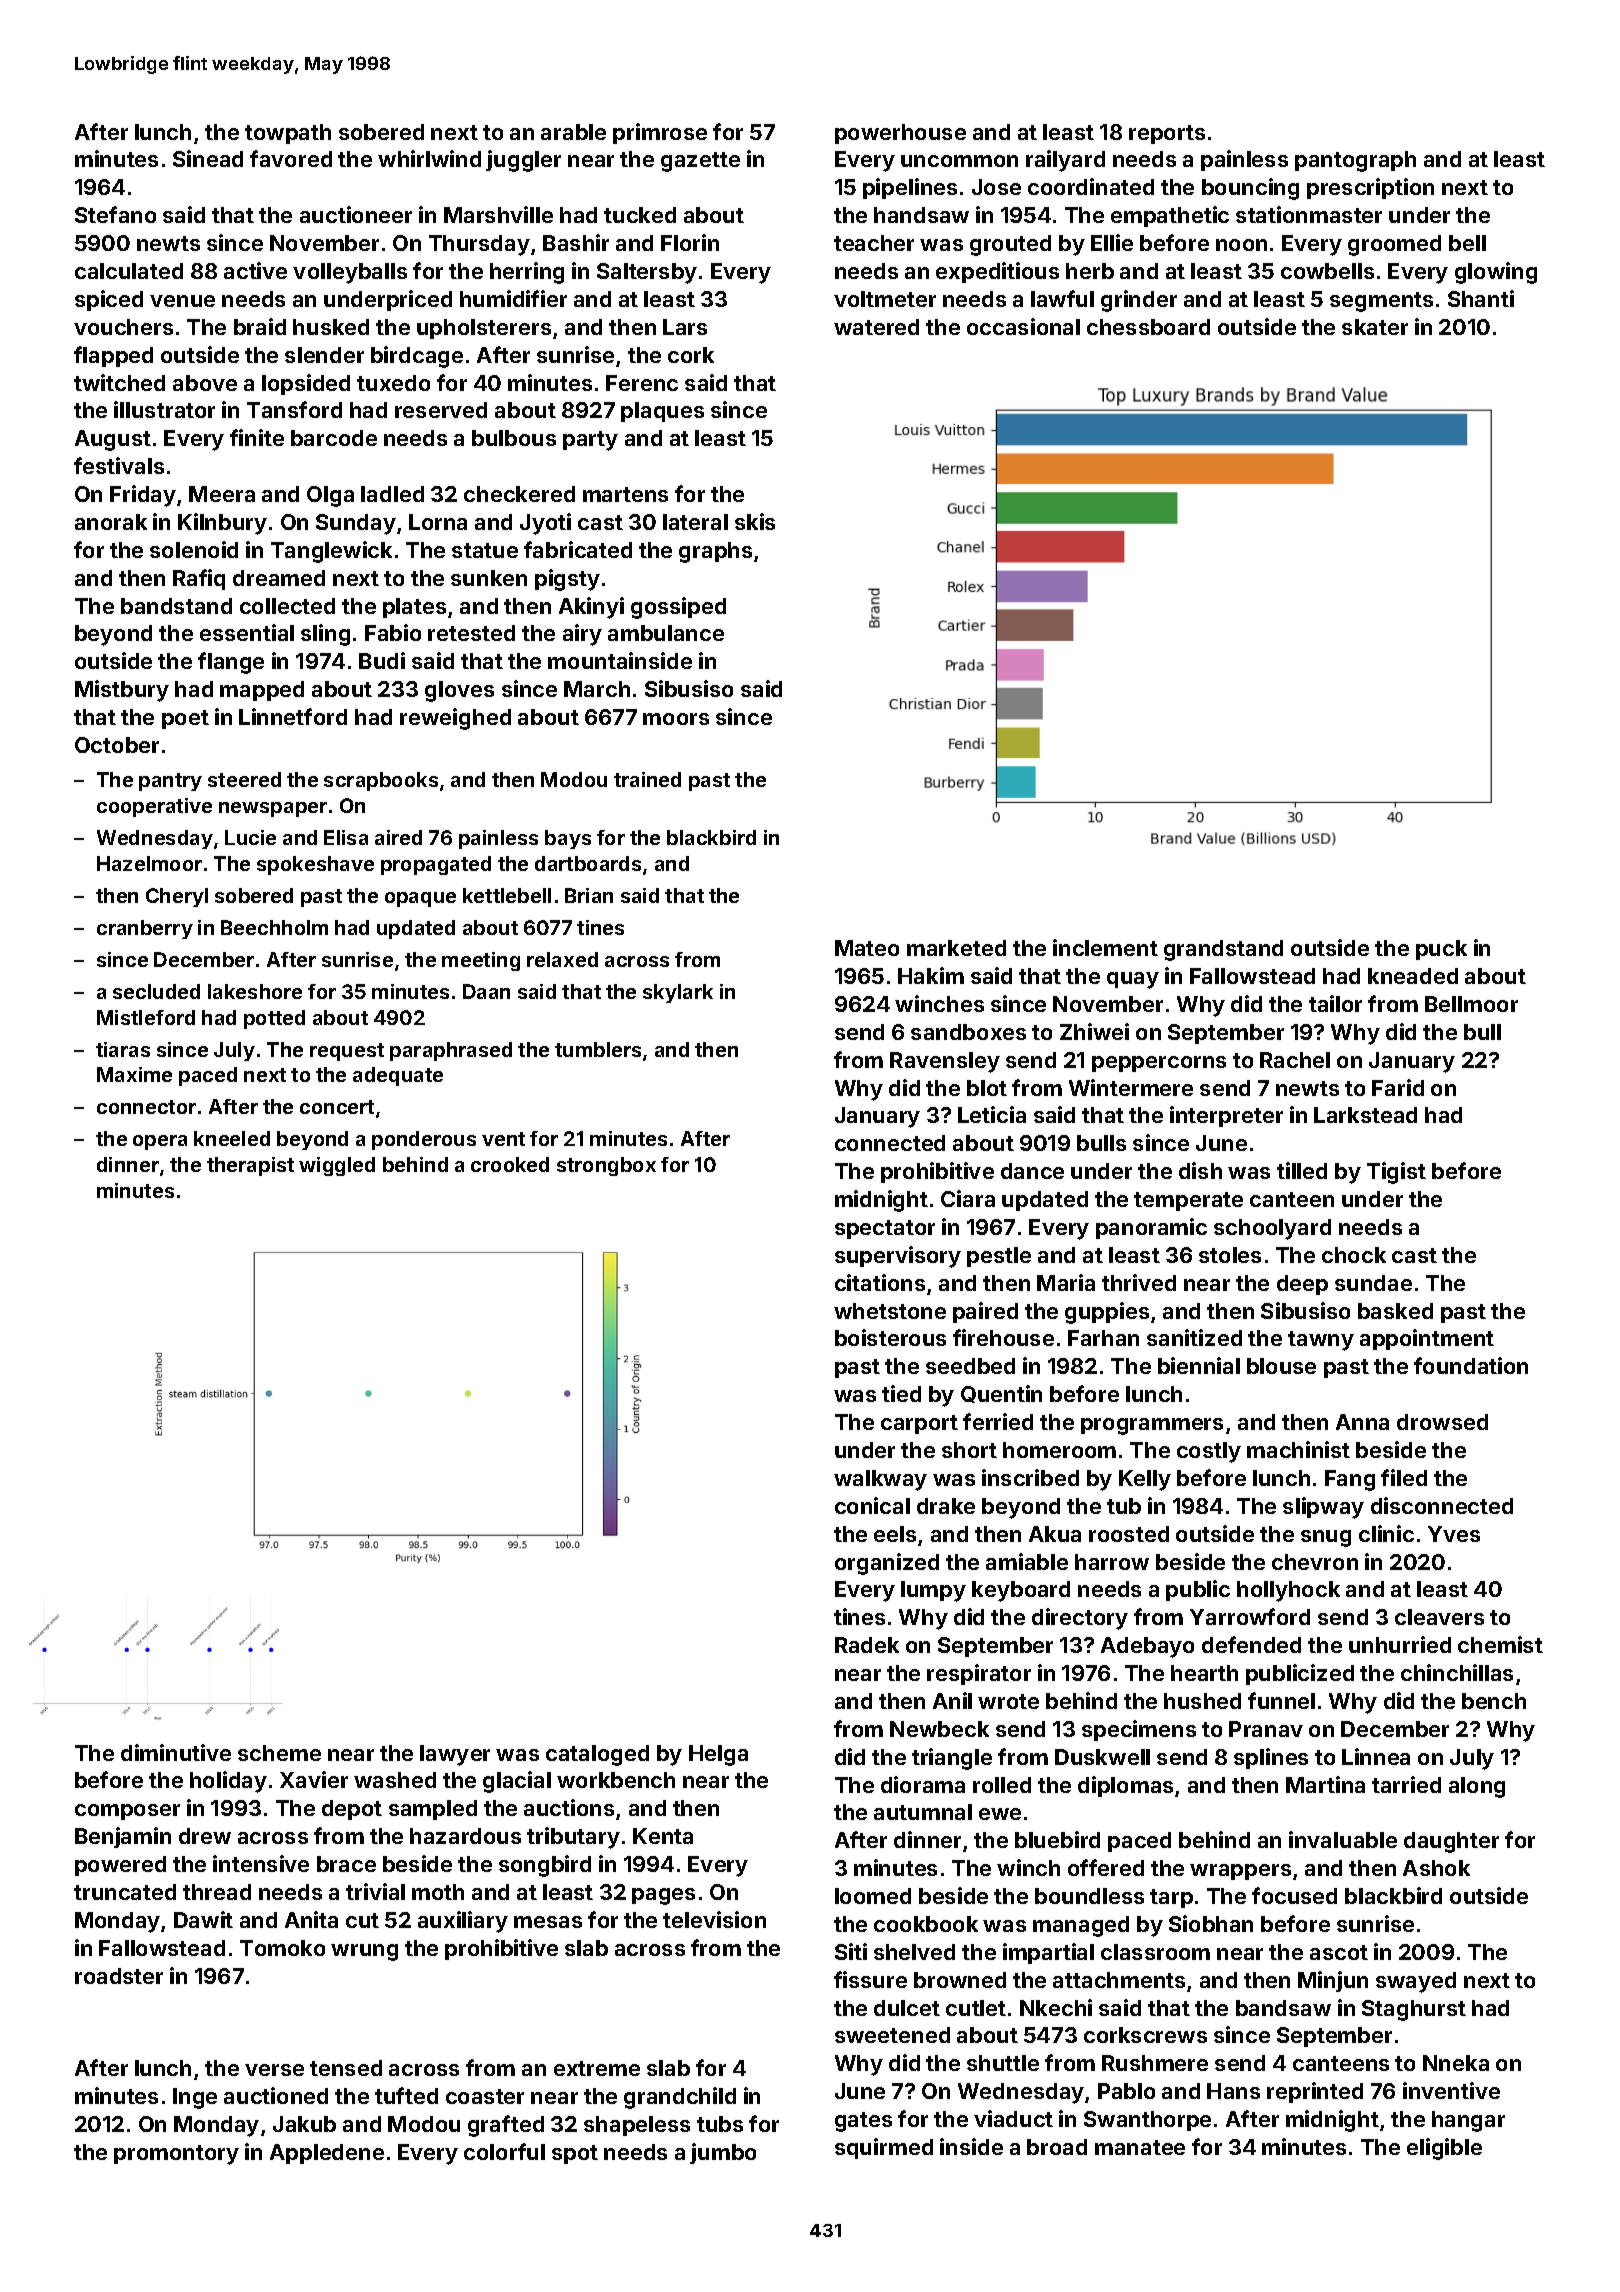  I want to click on cranberry, so click(145, 929).
